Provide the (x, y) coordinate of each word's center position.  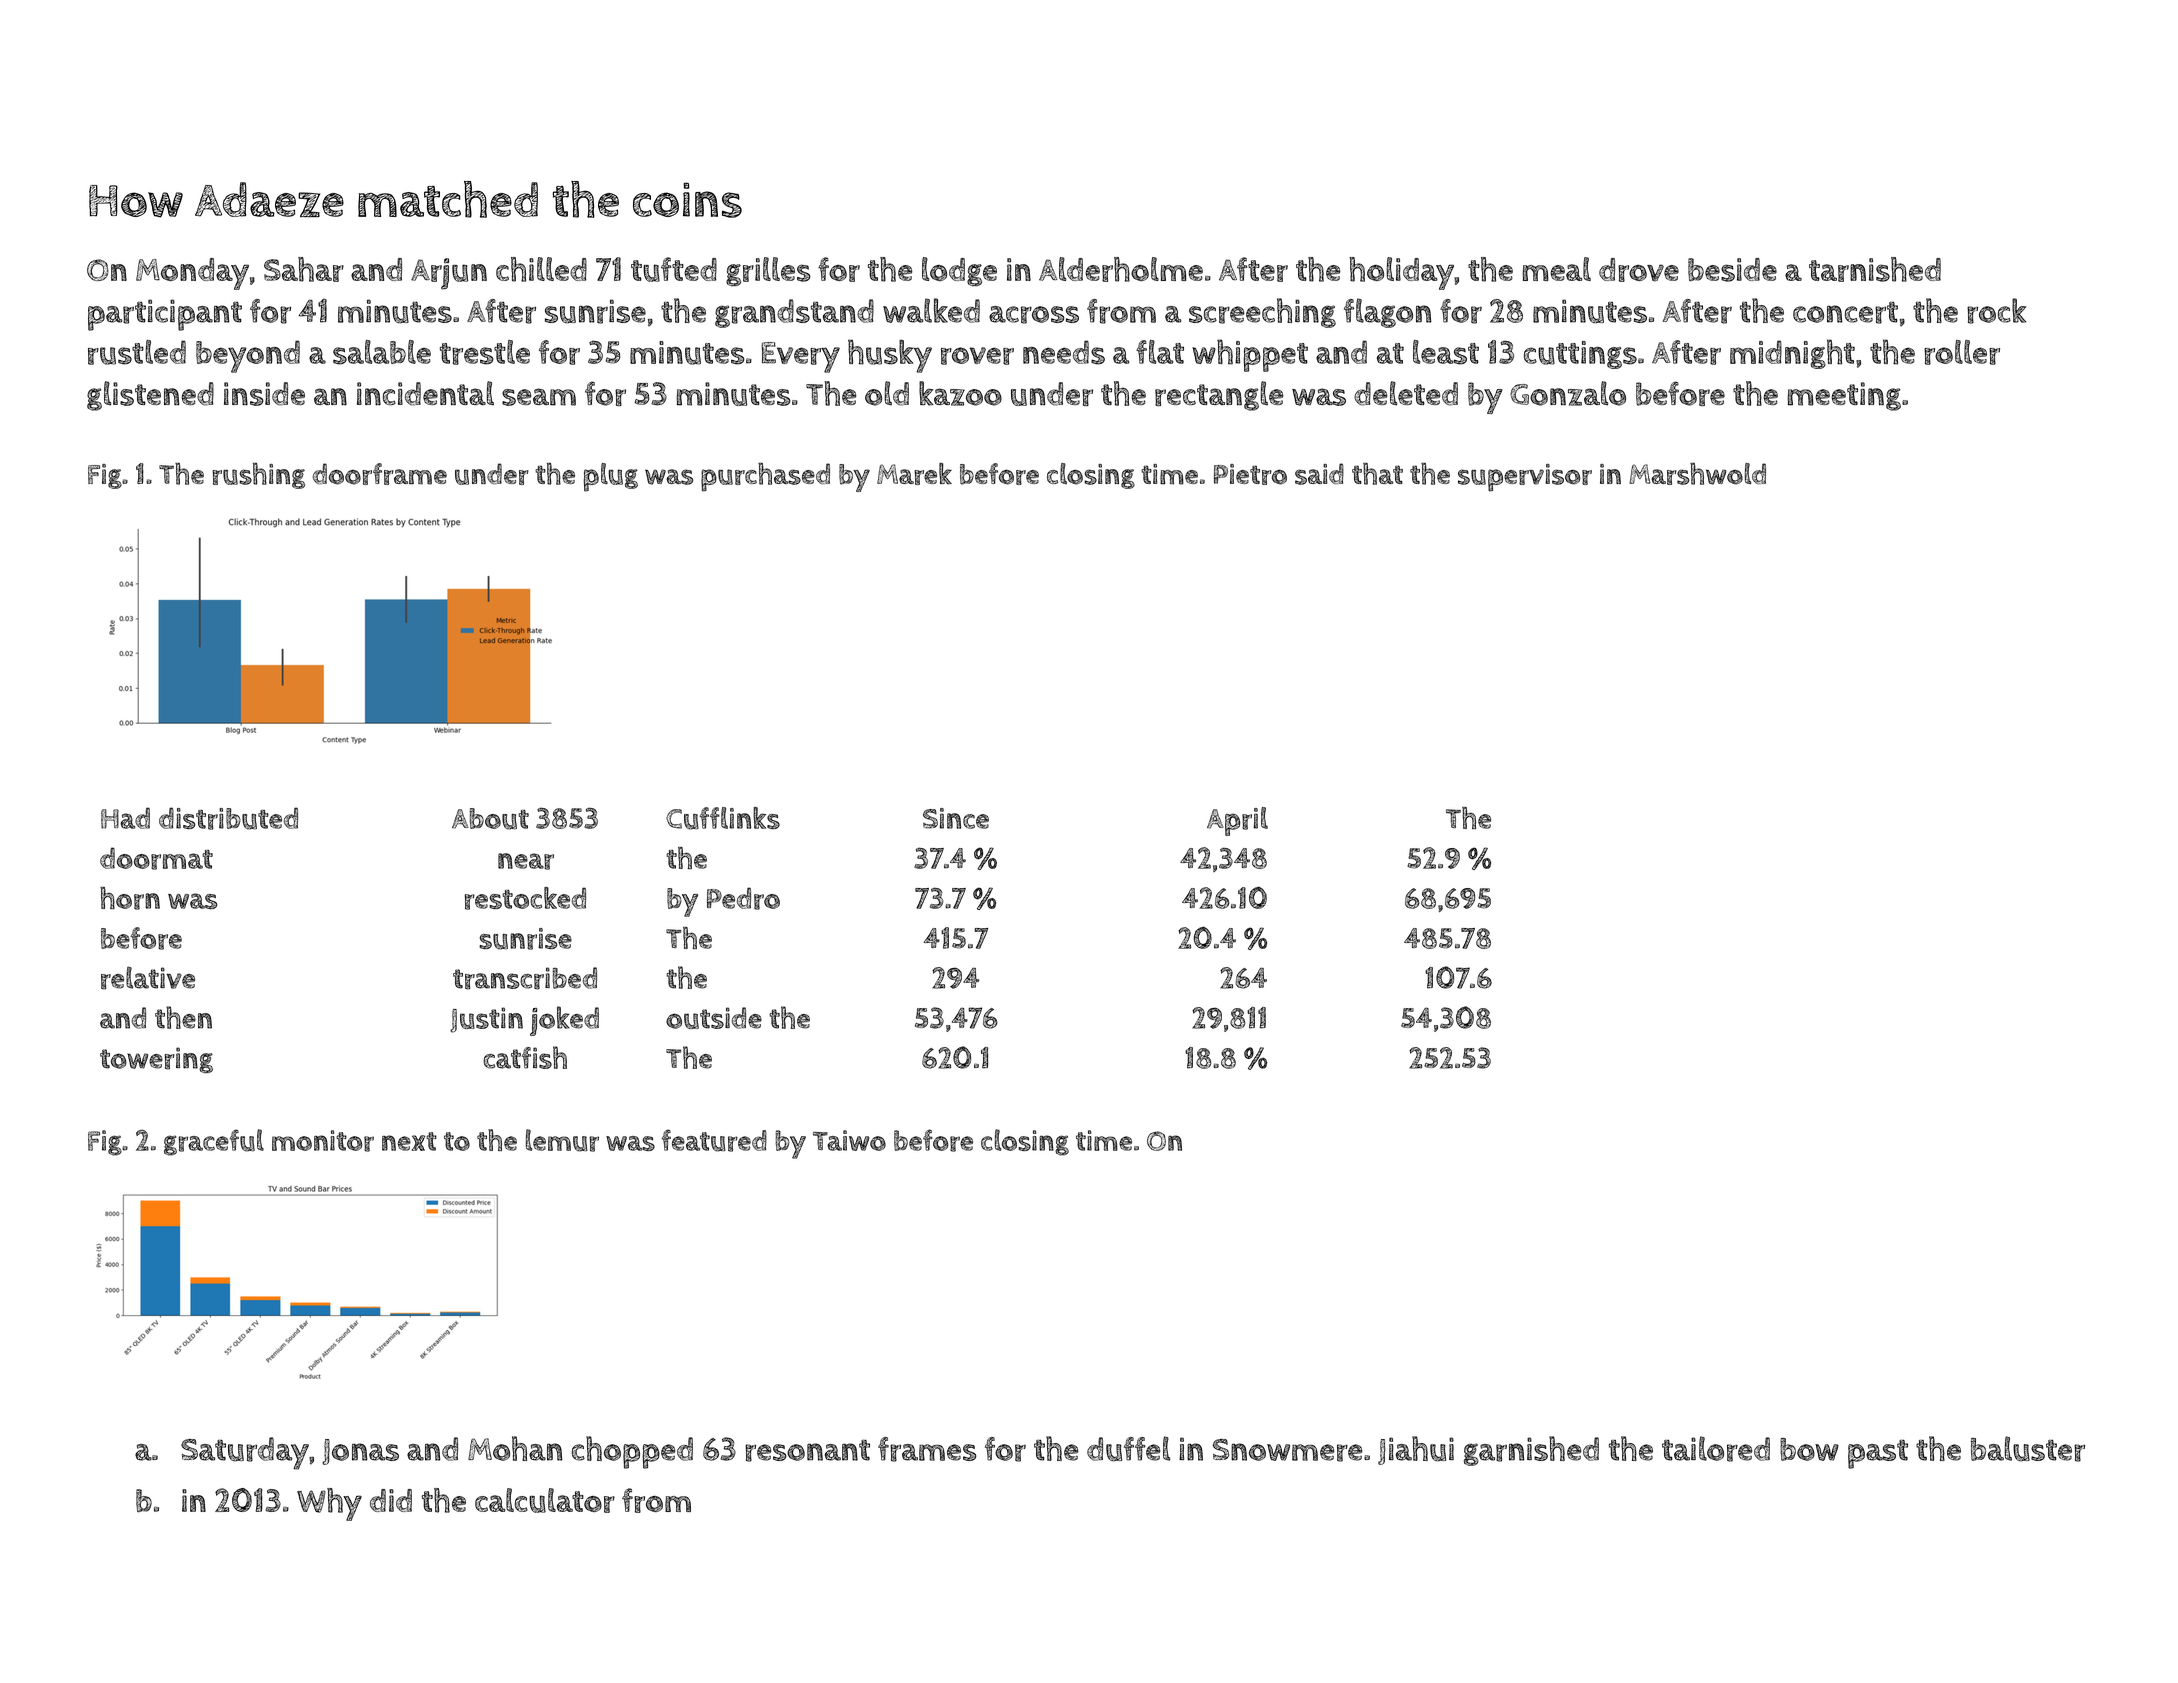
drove (1639, 270)
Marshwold (1697, 474)
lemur (562, 1140)
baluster (2028, 1449)
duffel (1128, 1449)
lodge (959, 272)
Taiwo (849, 1140)
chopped (632, 1452)
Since (956, 818)
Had (125, 818)
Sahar (304, 269)
